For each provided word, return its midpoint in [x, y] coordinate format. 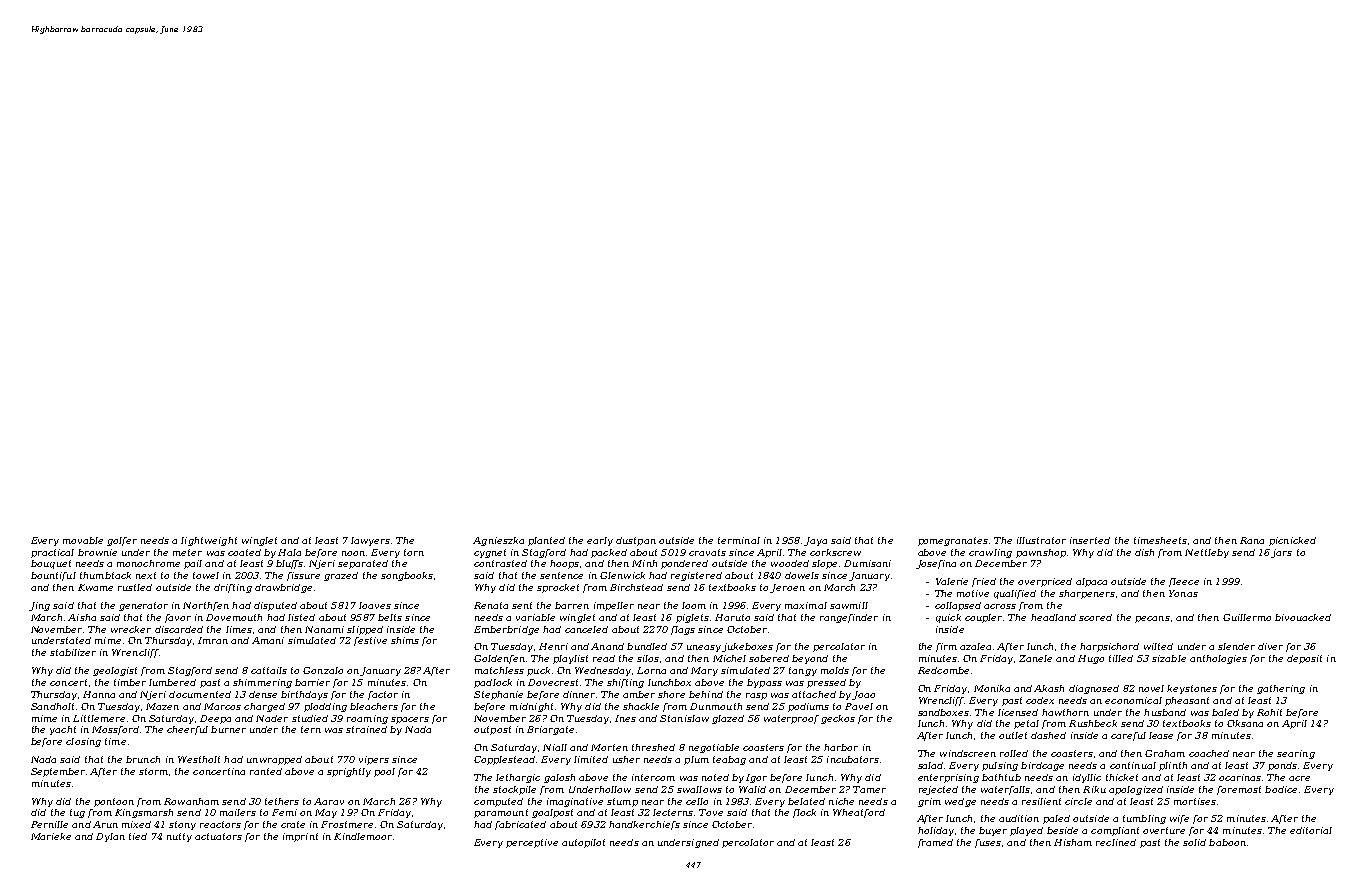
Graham [1165, 753]
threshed [653, 747]
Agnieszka [498, 541]
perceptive [532, 843]
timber [130, 682]
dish [1144, 552]
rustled [135, 587]
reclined [1116, 842]
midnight [531, 707]
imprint [300, 837]
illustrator [1041, 540]
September [58, 772]
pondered [684, 564]
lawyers [370, 541]
